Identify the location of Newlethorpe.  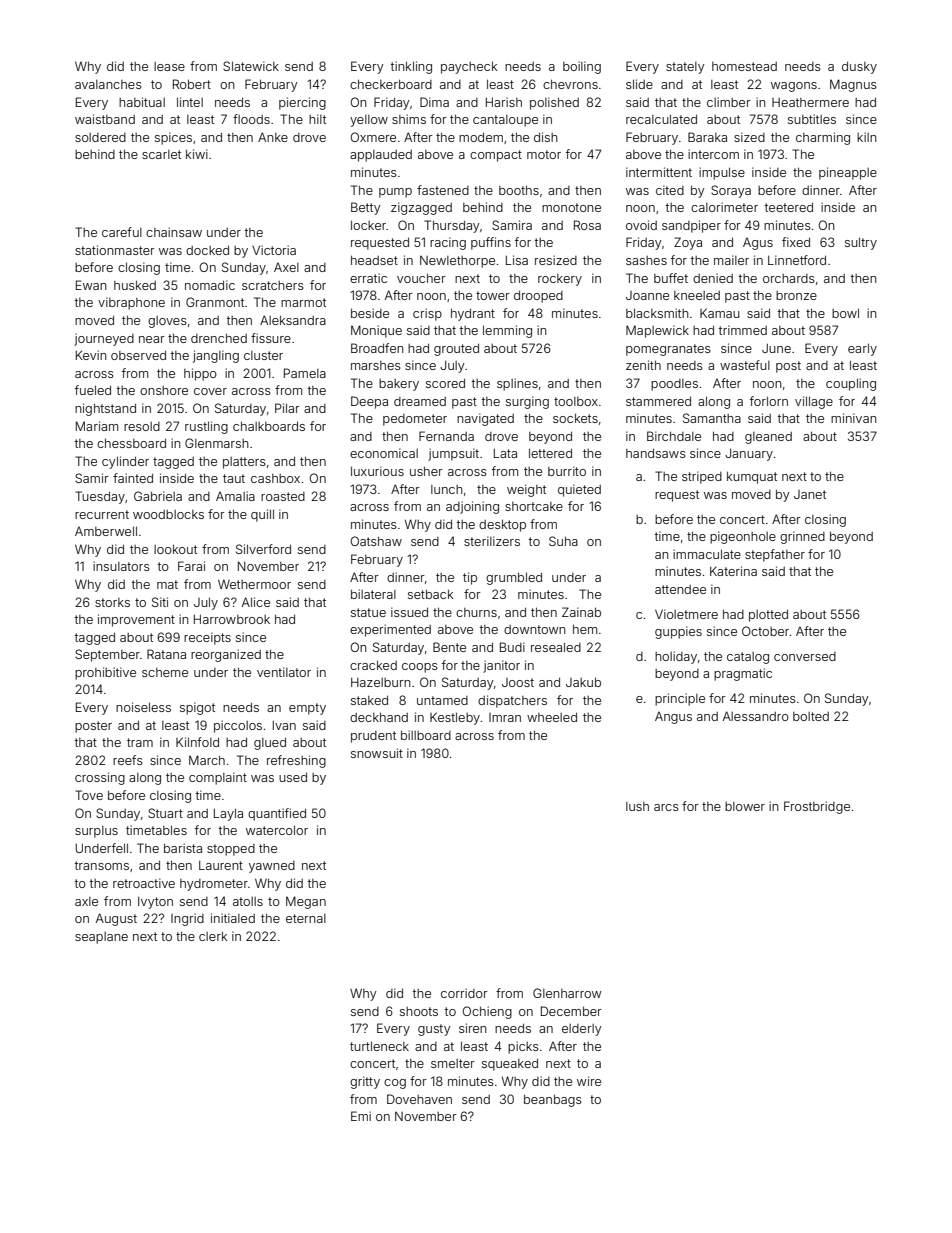
(457, 261).
